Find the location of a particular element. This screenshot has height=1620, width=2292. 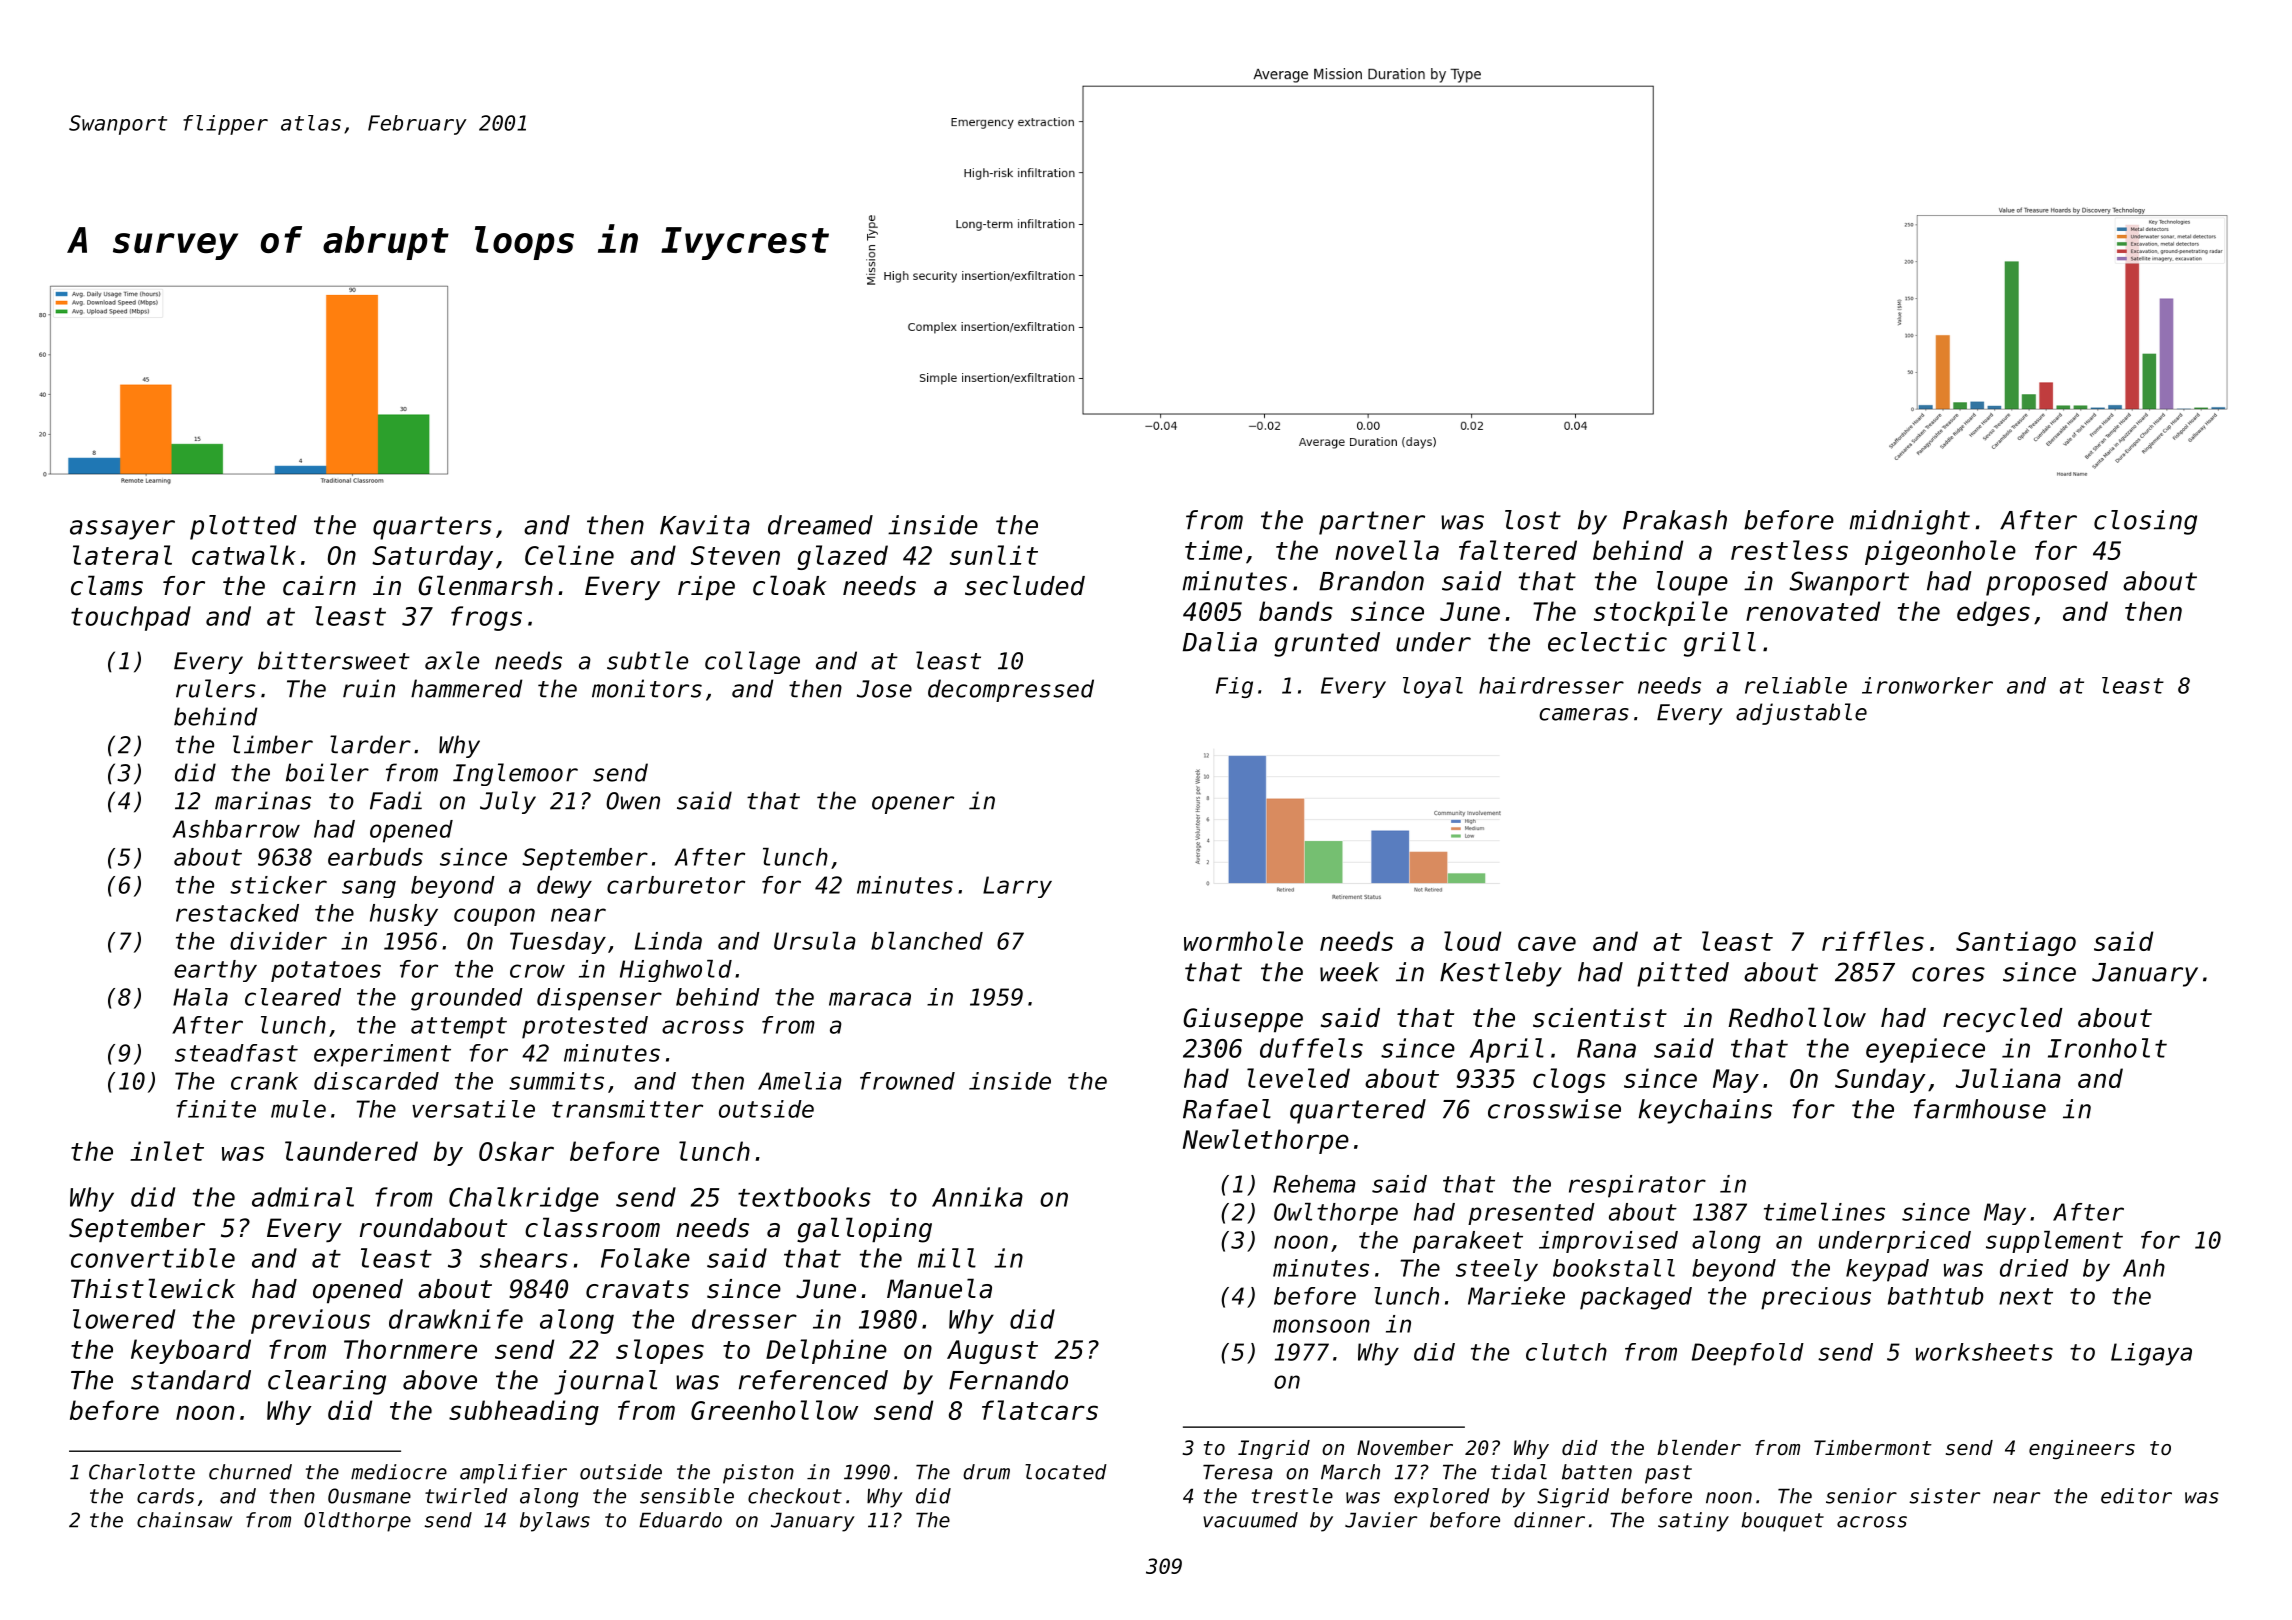

grunted is located at coordinates (1327, 644).
